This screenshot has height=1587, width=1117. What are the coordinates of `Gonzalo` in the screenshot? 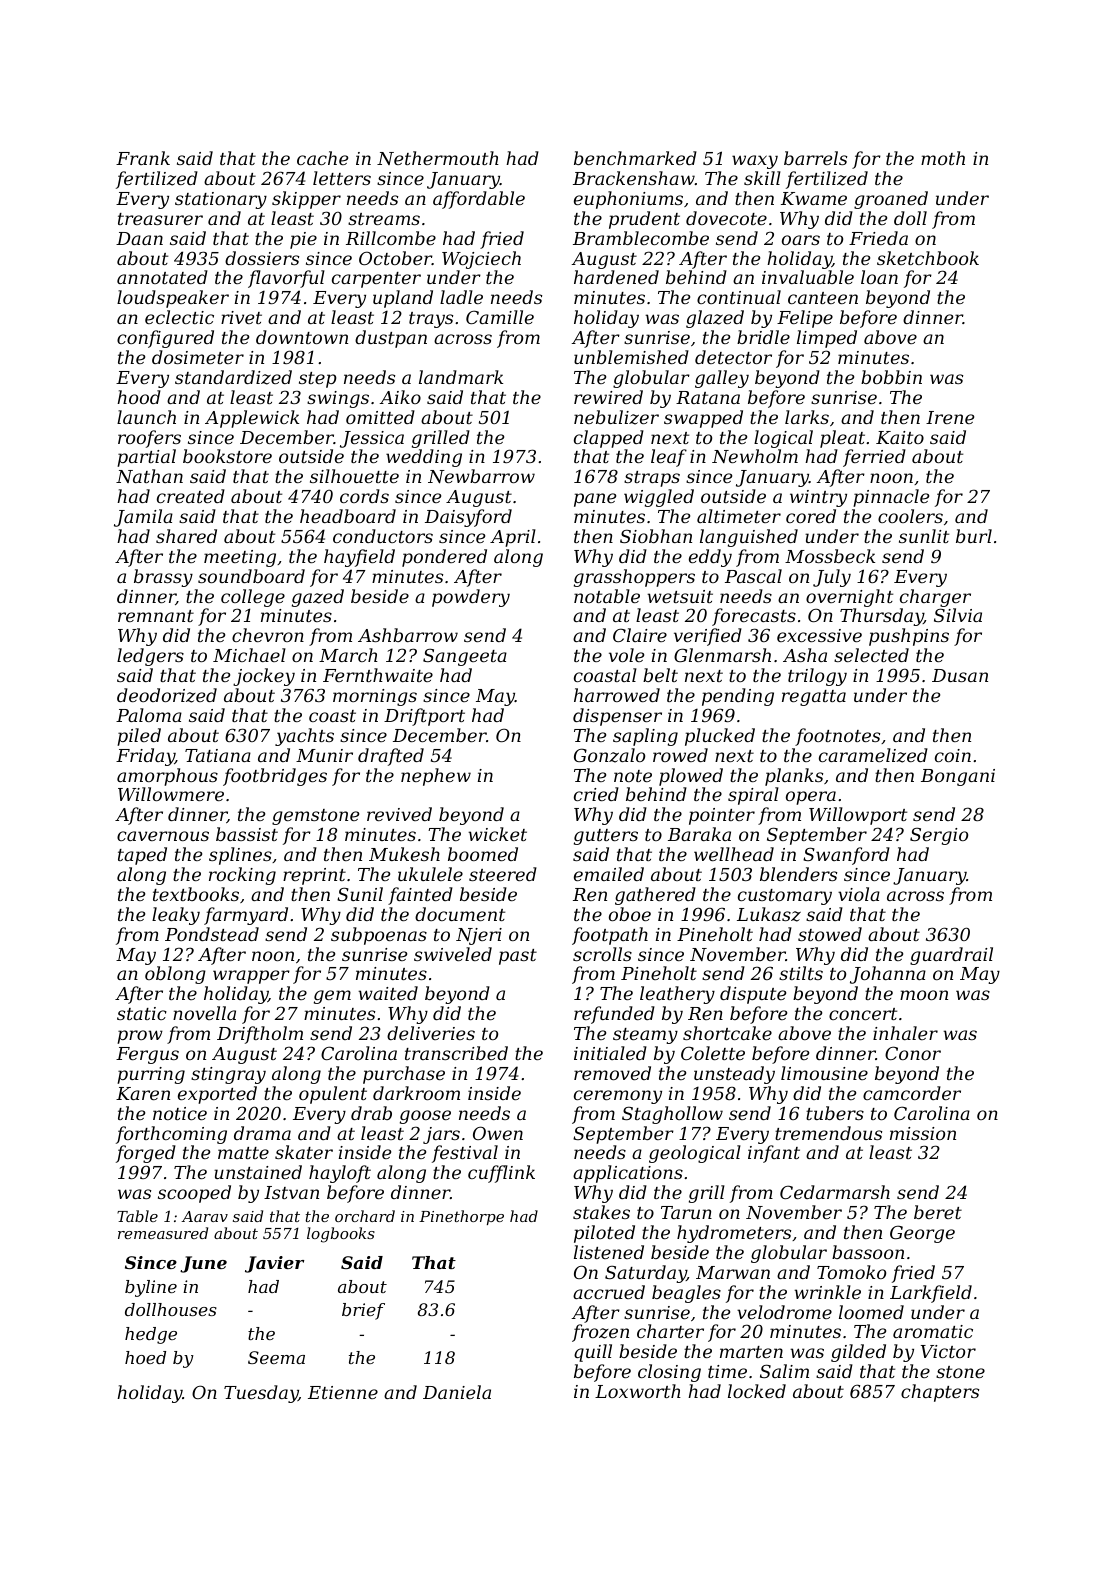 It's located at (609, 755).
